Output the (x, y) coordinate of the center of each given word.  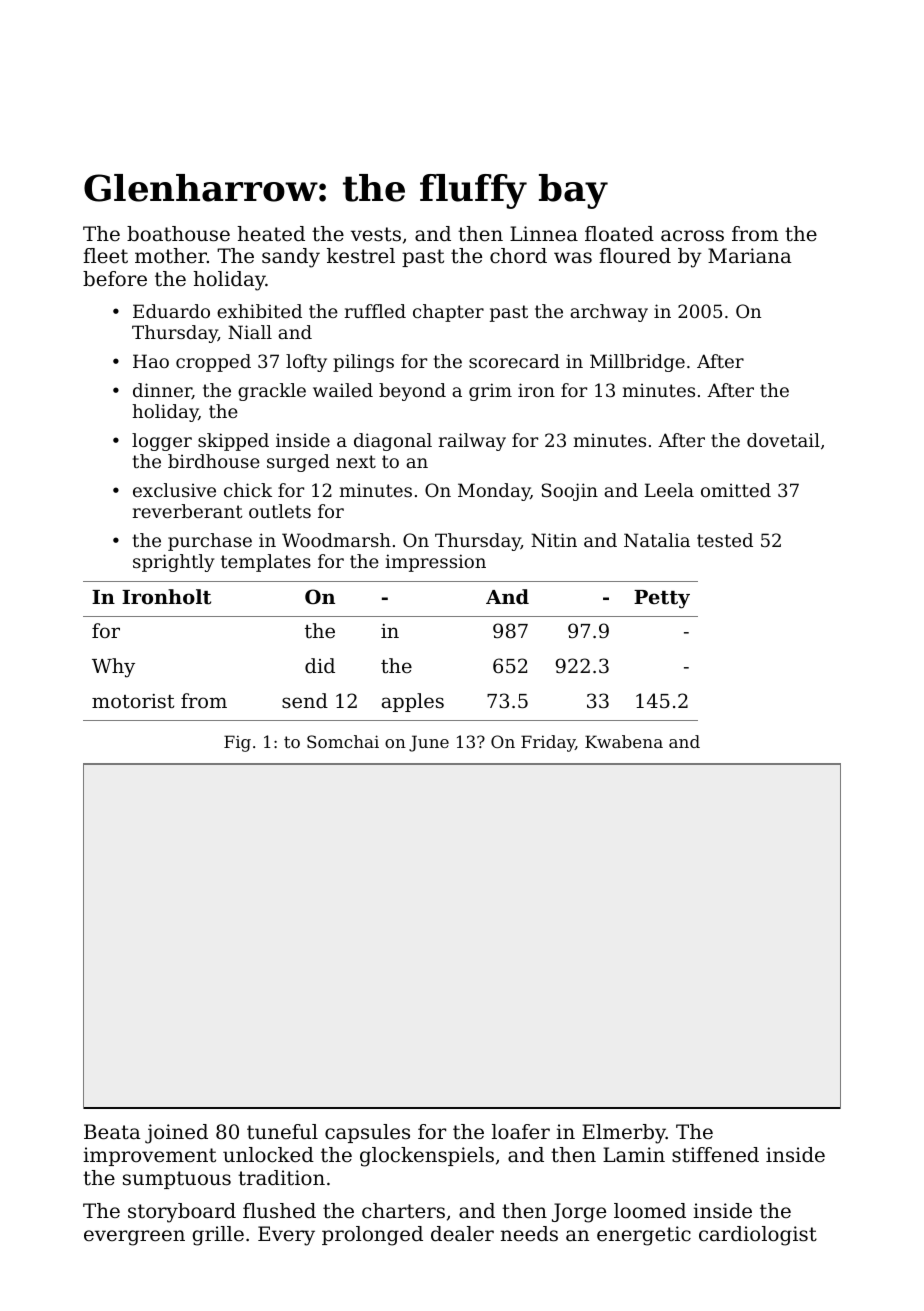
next (356, 461)
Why (113, 668)
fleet (105, 256)
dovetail (783, 440)
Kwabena (624, 741)
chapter (448, 313)
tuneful (282, 1131)
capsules (367, 1133)
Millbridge (637, 363)
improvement (149, 1156)
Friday (548, 743)
